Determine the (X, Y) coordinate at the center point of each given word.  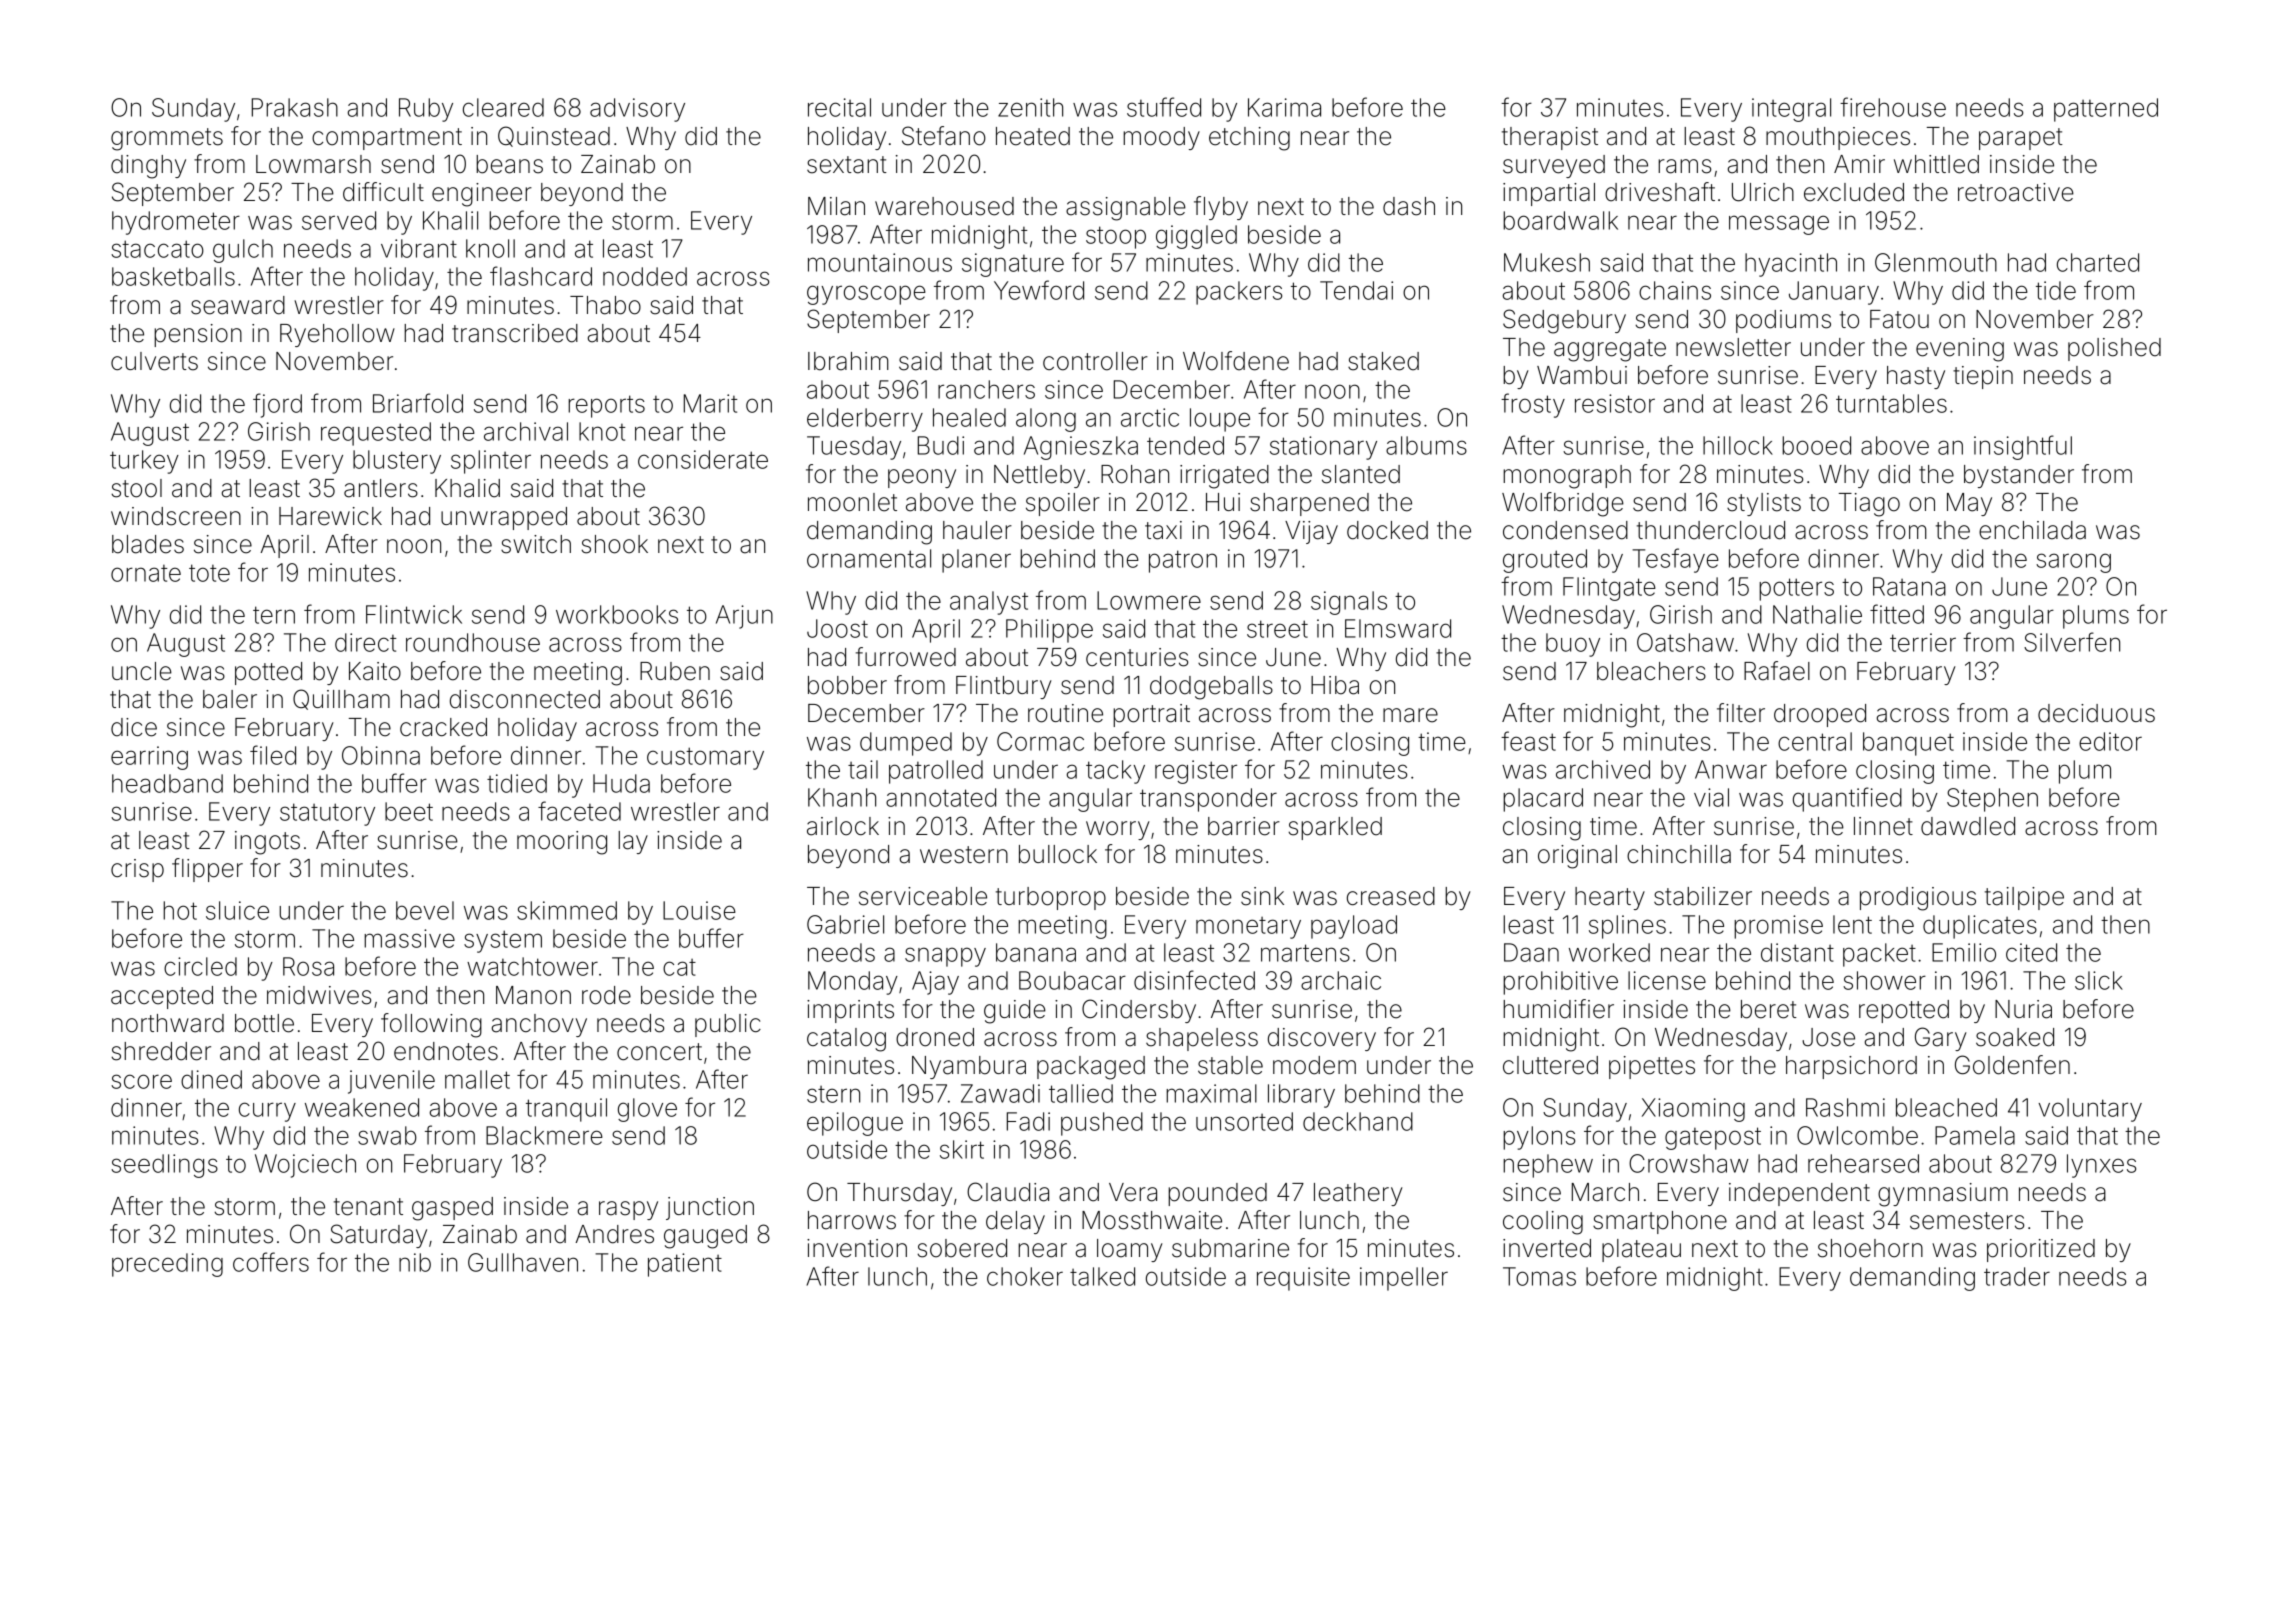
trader (2017, 1276)
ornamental (869, 558)
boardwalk (1560, 220)
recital (839, 107)
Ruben (675, 671)
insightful (2023, 447)
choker (1025, 1276)
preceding (167, 1265)
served (339, 220)
